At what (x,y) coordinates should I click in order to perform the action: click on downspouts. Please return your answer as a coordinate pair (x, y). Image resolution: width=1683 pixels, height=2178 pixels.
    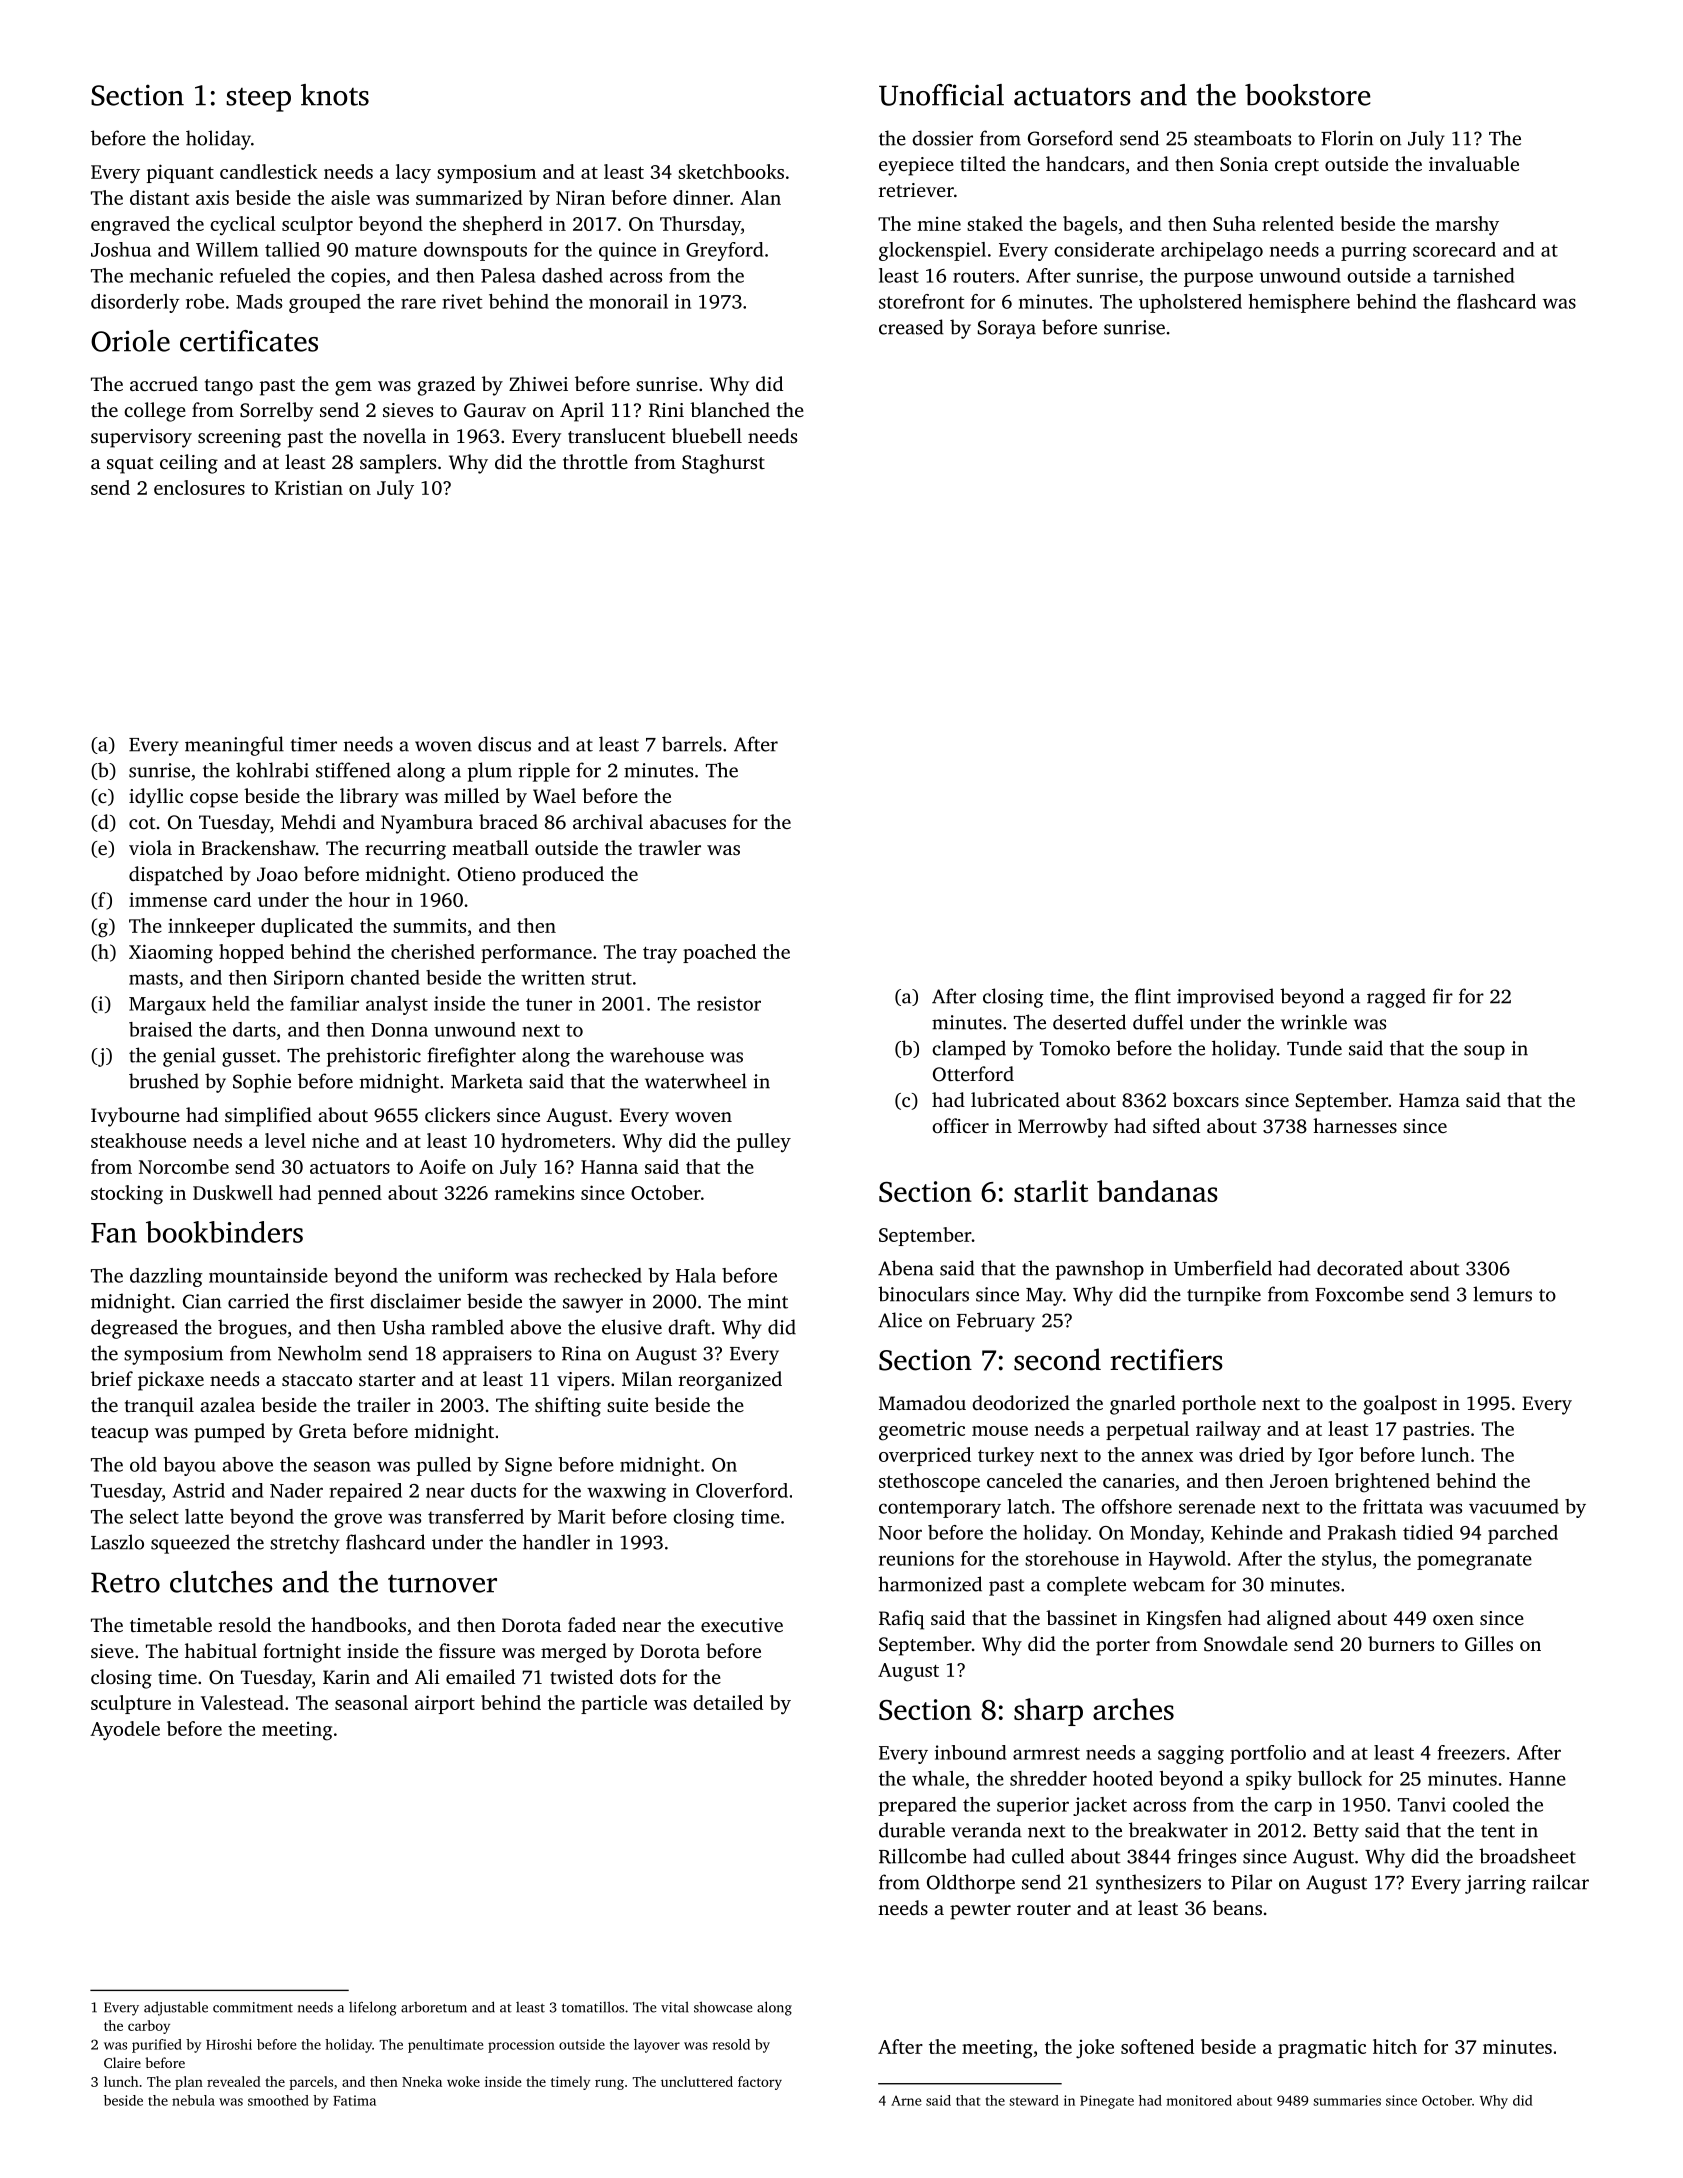
    Looking at the image, I should click on (475, 251).
